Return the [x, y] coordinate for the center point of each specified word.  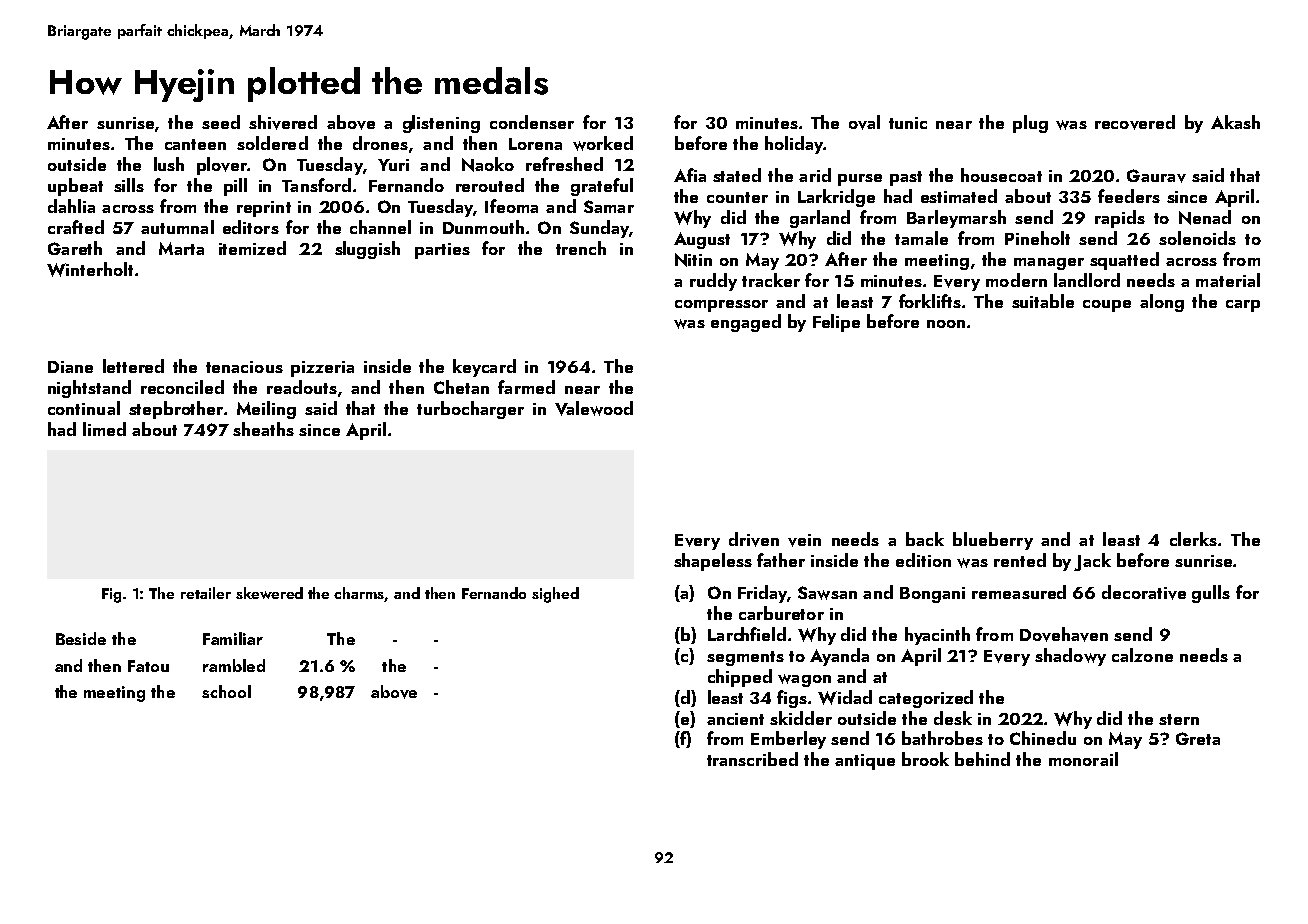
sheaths [263, 429]
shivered [283, 122]
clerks [1193, 539]
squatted [1124, 261]
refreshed [564, 164]
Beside [81, 638]
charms [359, 594]
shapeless [713, 562]
